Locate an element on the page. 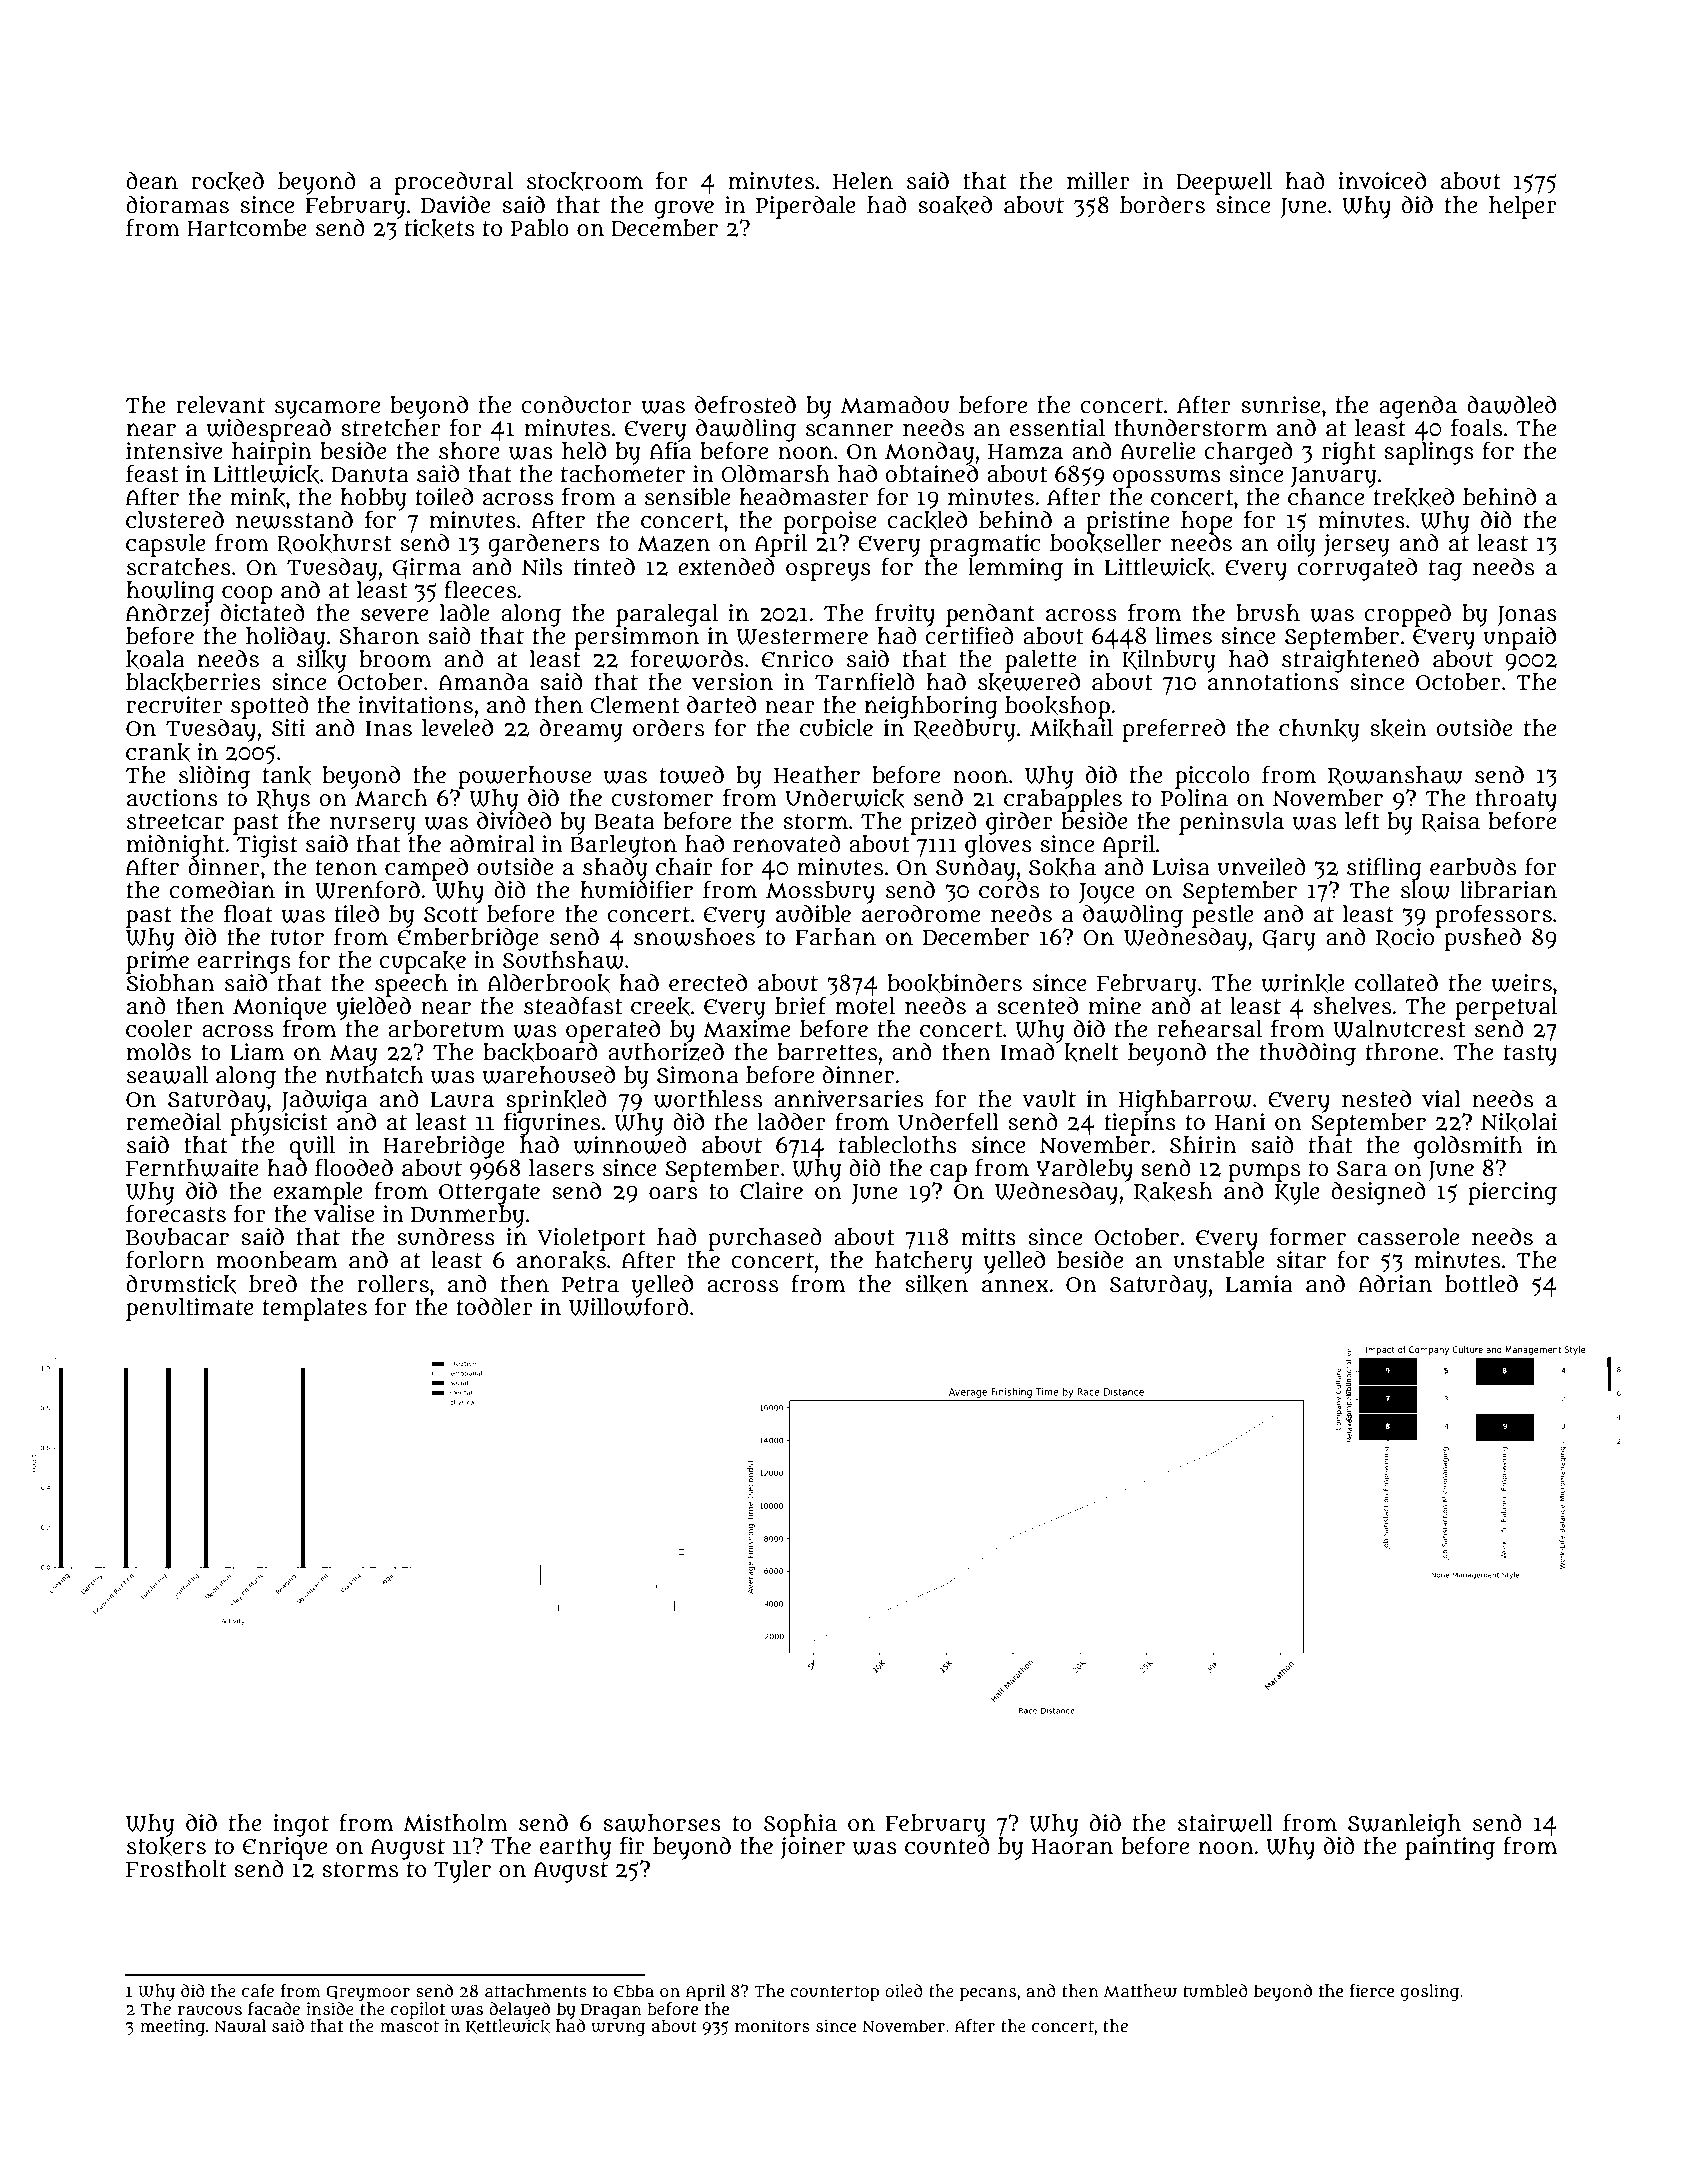 This document has height=2178, width=1683. Piperdale is located at coordinates (806, 207).
